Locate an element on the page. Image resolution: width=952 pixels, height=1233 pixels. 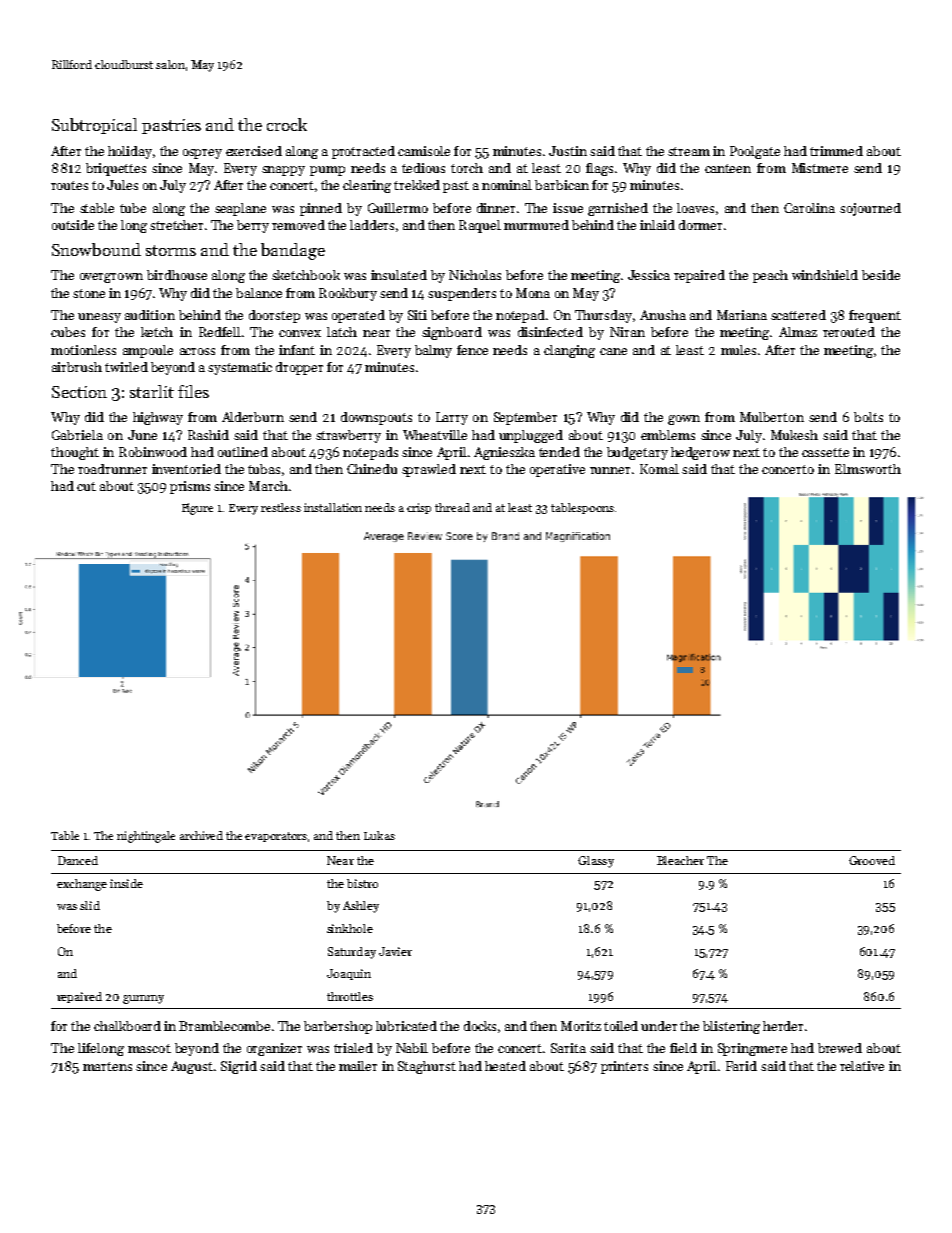
Gabriela is located at coordinates (77, 435).
